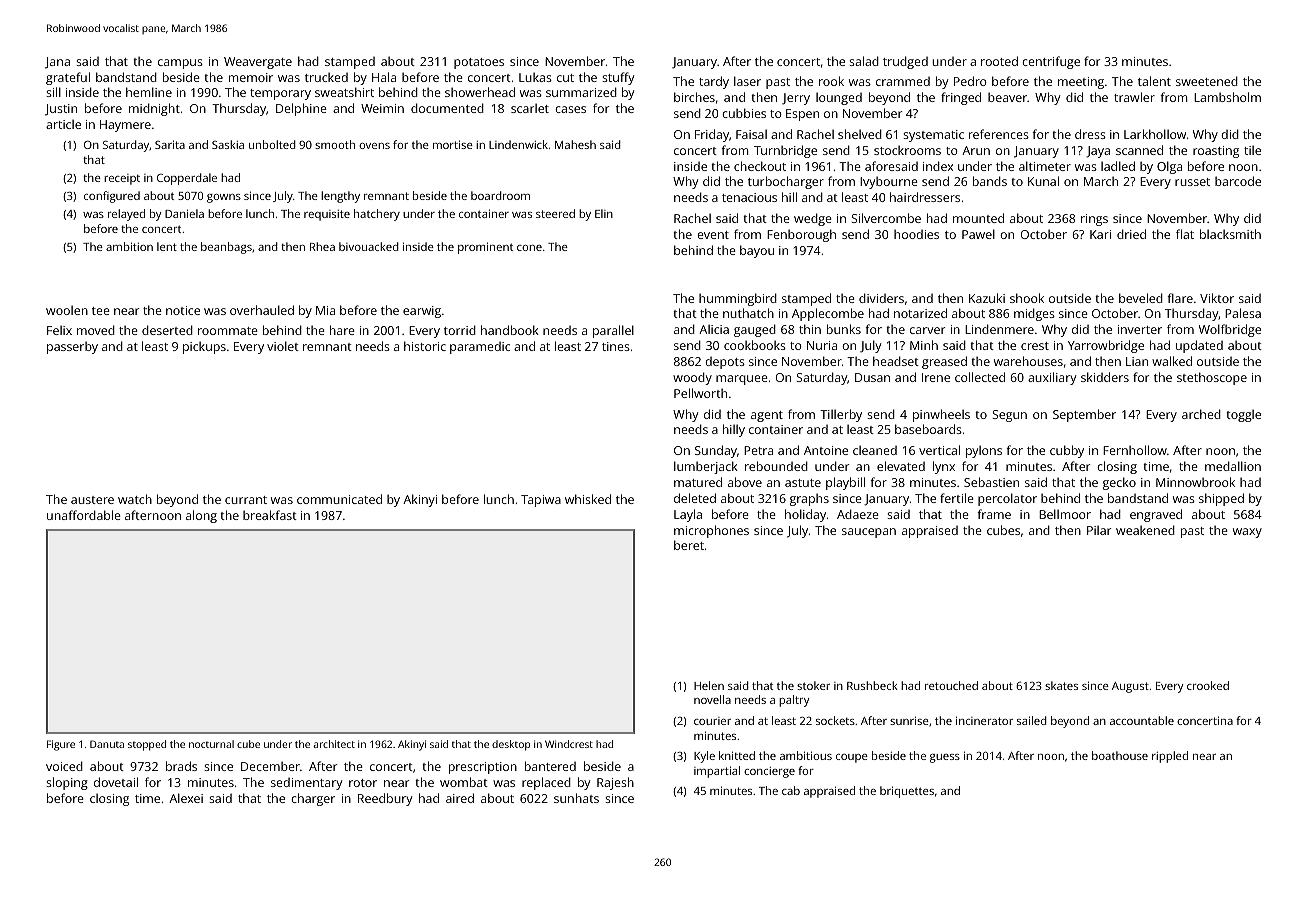 The height and width of the screenshot is (924, 1308). I want to click on Elin, so click(604, 213).
